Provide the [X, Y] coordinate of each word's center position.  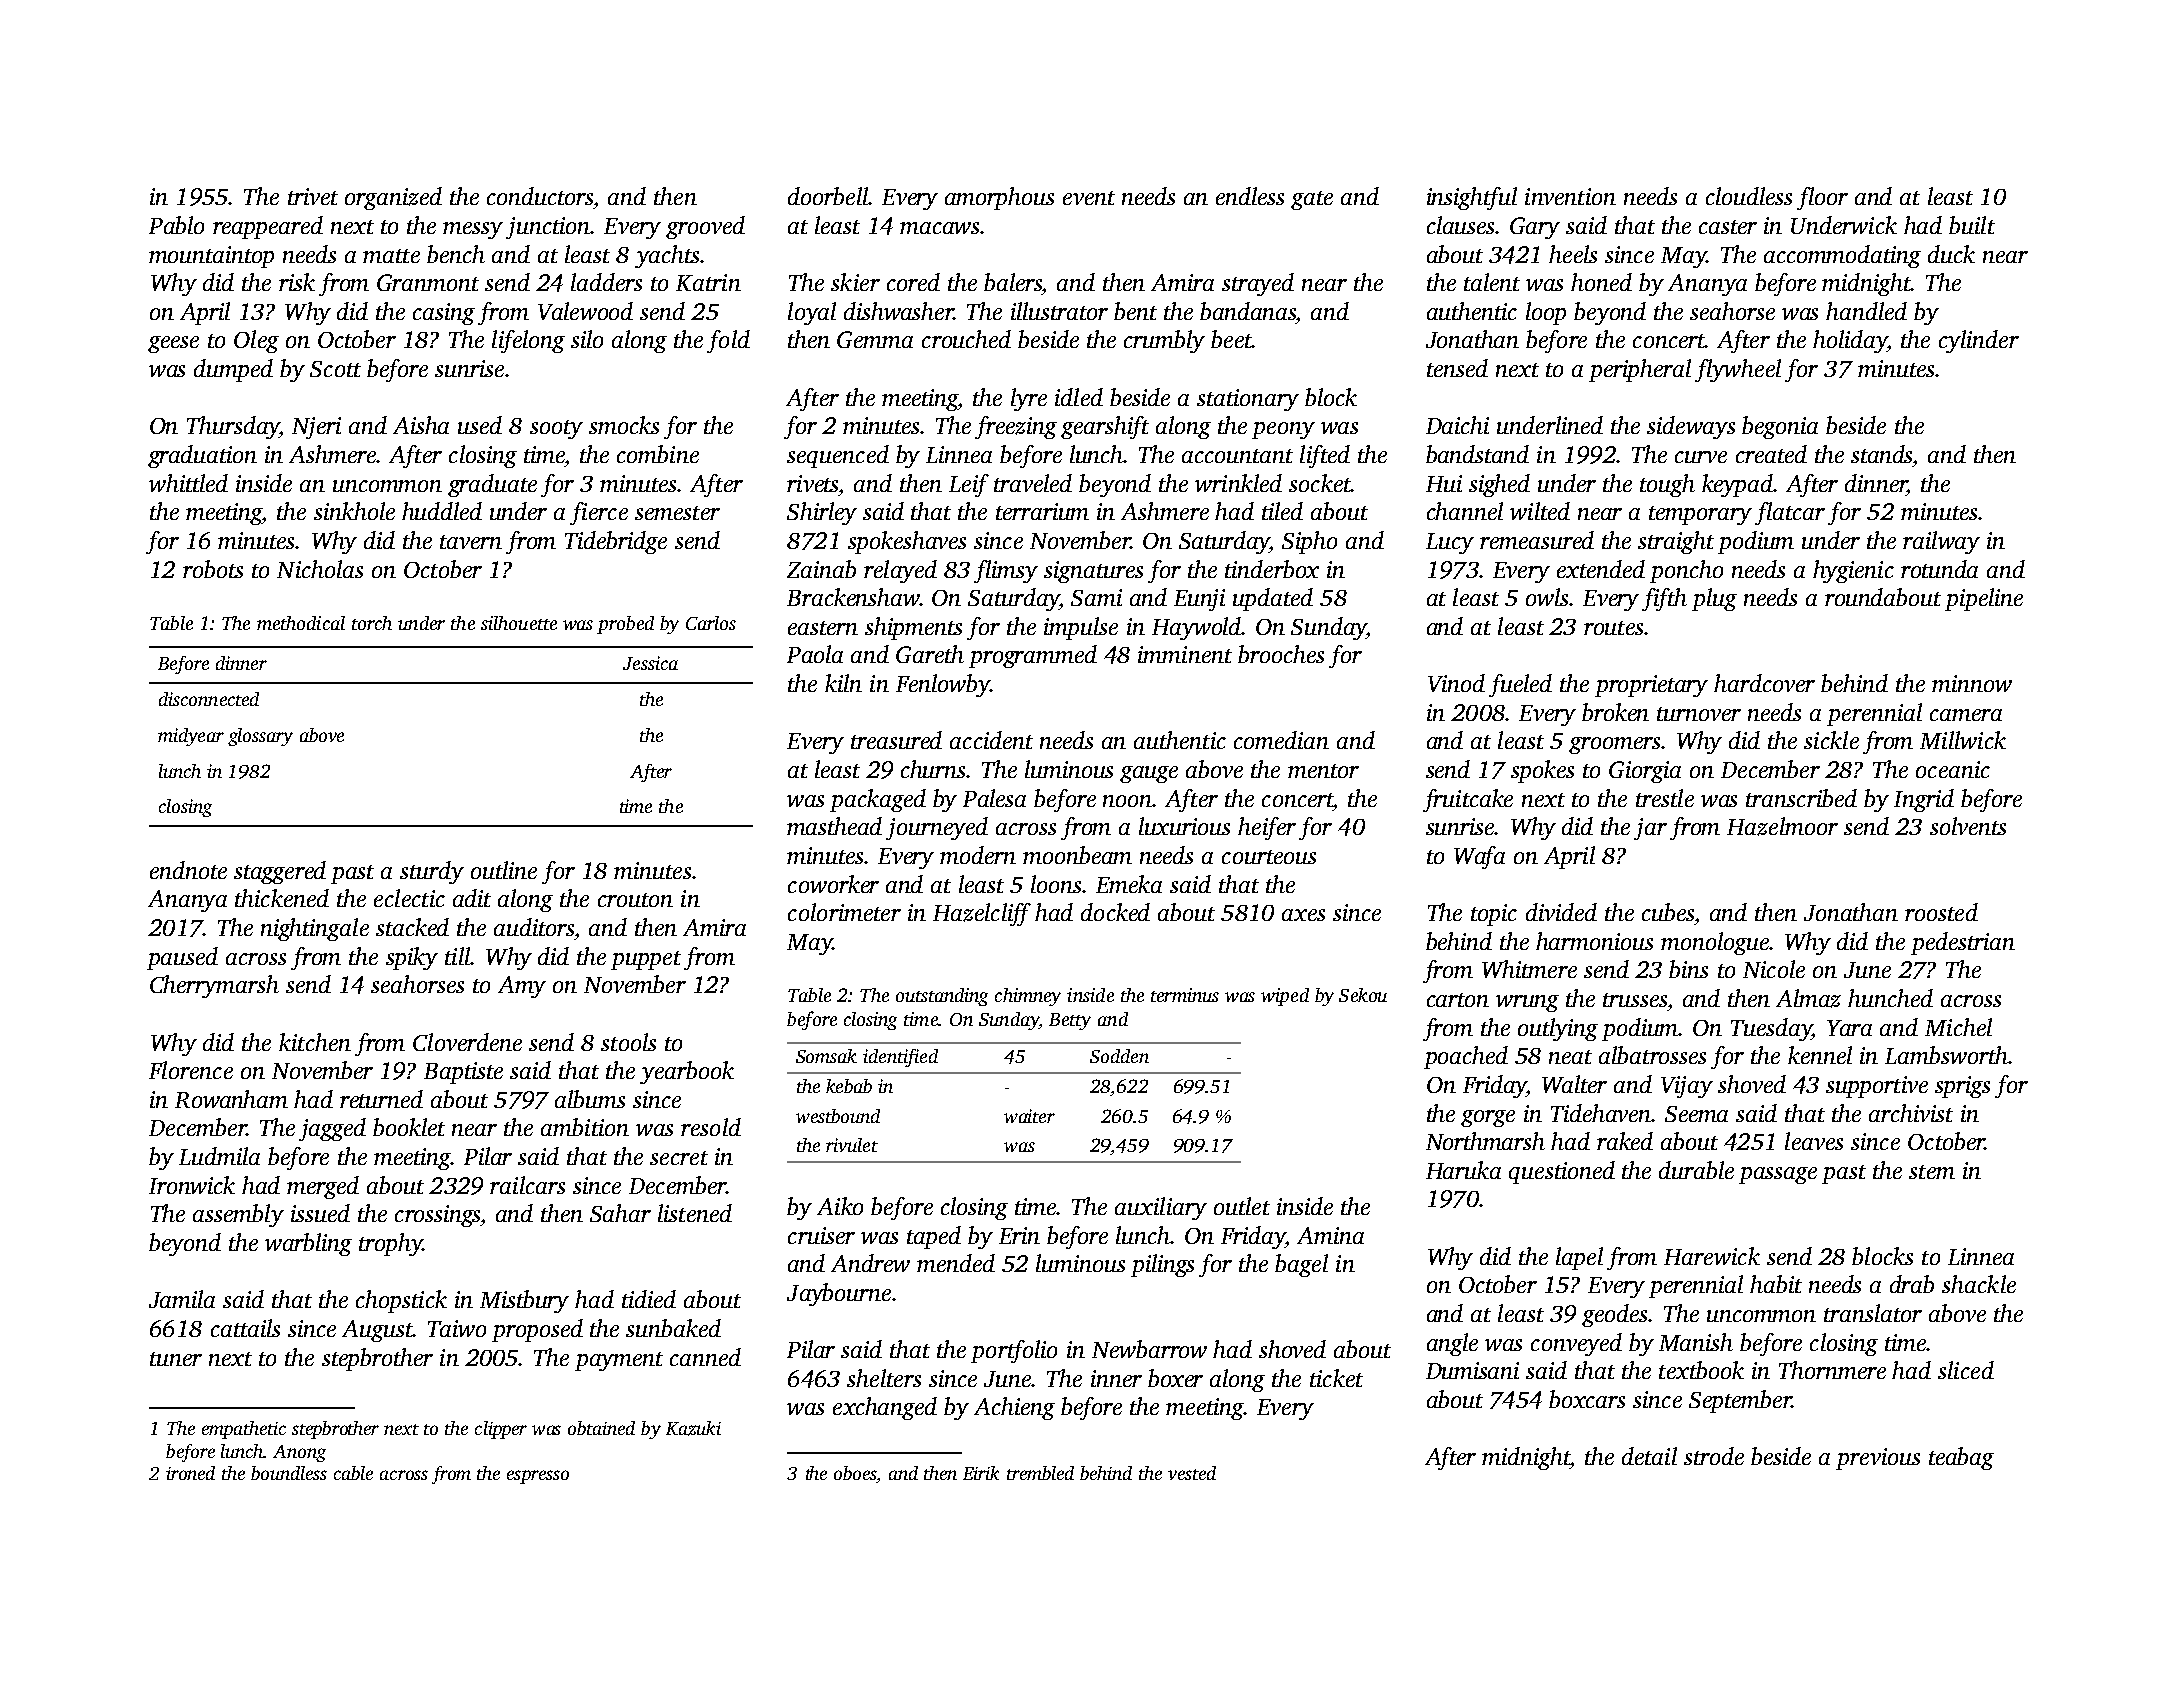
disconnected [209, 699]
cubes [1668, 912]
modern [978, 855]
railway [1941, 542]
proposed [537, 1330]
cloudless [1749, 196]
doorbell [828, 196]
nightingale [315, 929]
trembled [1040, 1473]
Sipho [1309, 542]
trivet [313, 196]
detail [1649, 1456]
